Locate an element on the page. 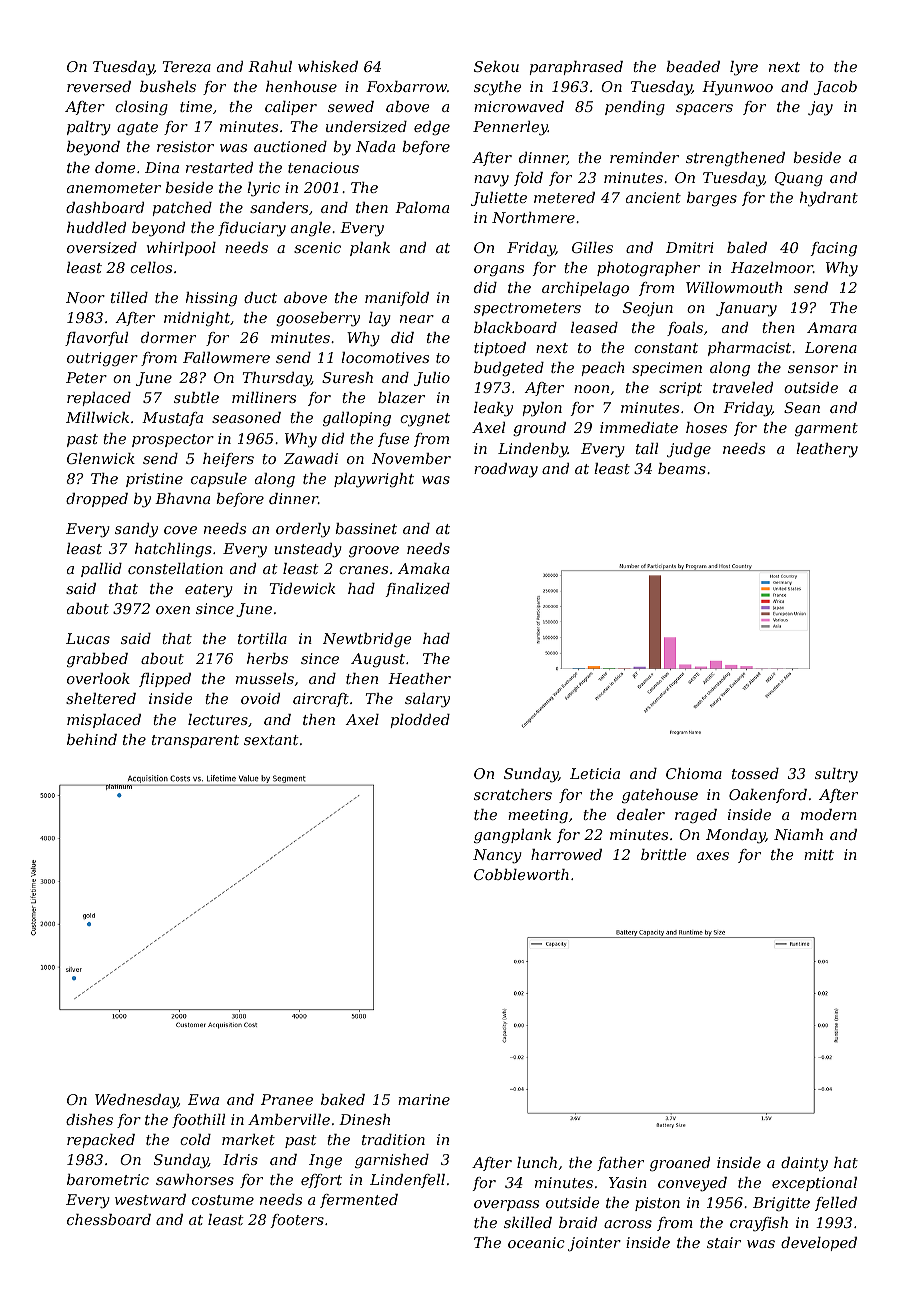  sewed is located at coordinates (351, 106).
